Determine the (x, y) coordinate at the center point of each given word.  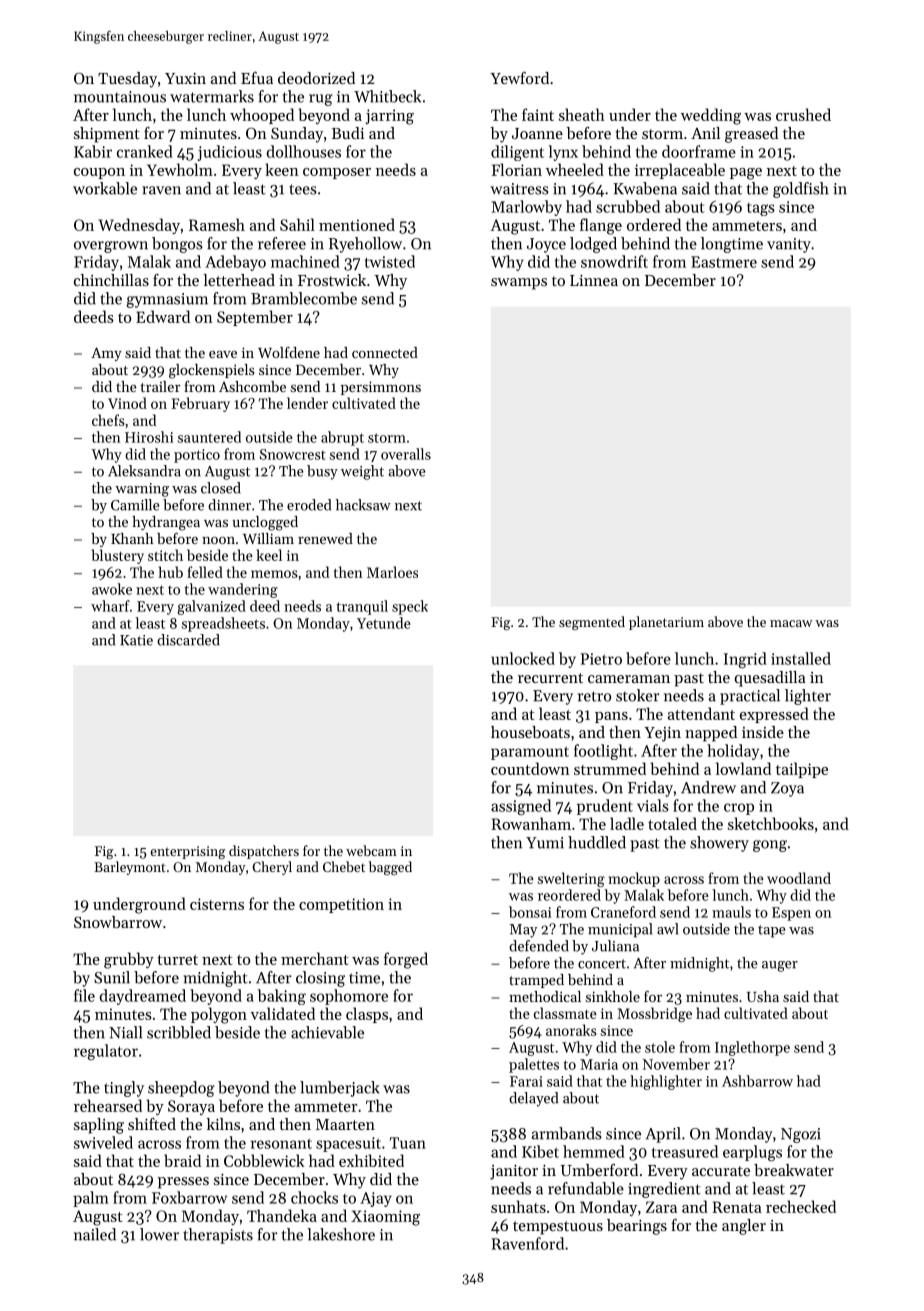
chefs (108, 420)
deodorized (316, 78)
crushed (803, 114)
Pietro (601, 659)
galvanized (211, 607)
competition (341, 905)
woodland (799, 878)
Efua (257, 78)
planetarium (666, 623)
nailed (95, 1234)
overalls (406, 454)
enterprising (187, 852)
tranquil (362, 607)
